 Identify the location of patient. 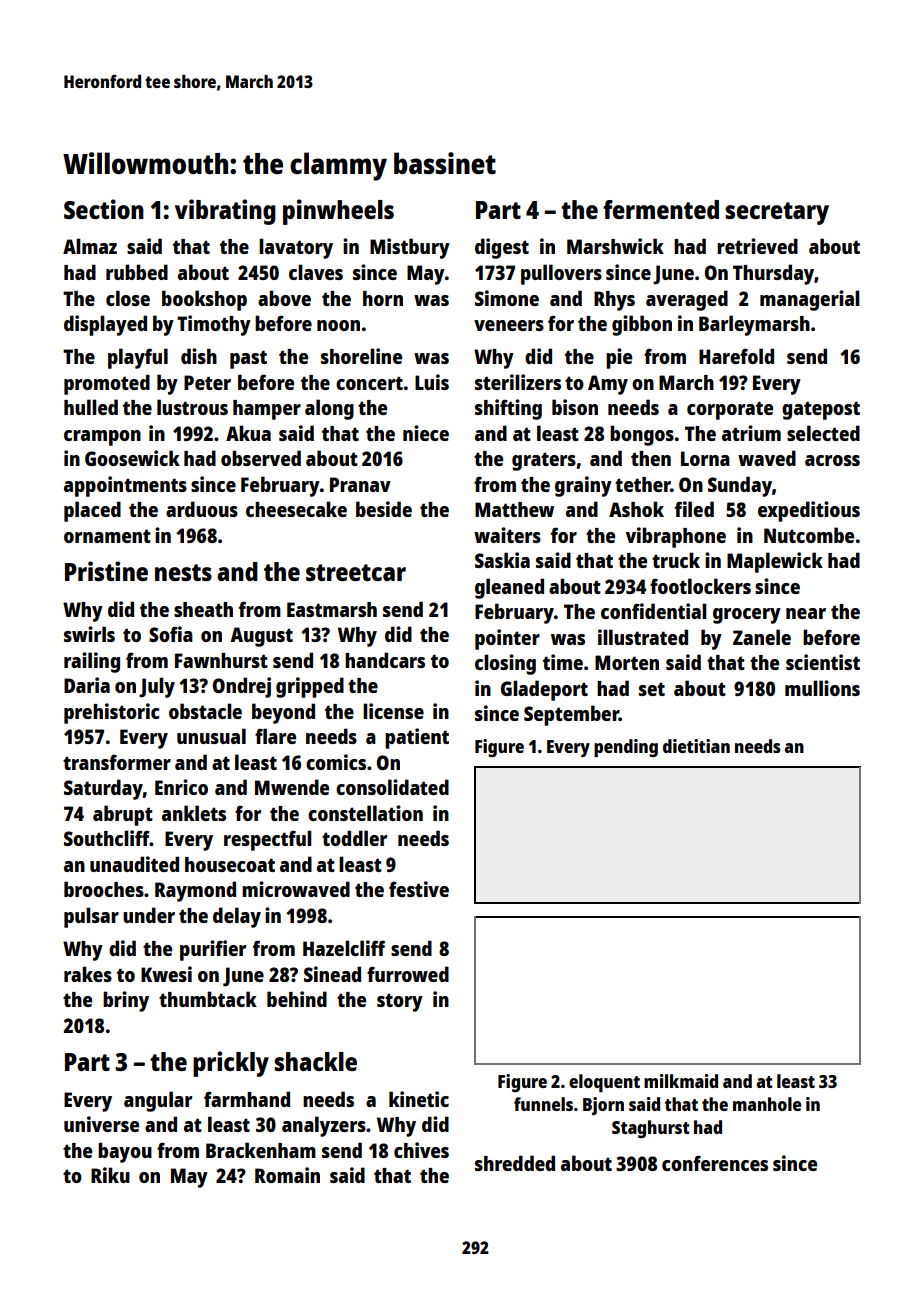
(417, 738).
